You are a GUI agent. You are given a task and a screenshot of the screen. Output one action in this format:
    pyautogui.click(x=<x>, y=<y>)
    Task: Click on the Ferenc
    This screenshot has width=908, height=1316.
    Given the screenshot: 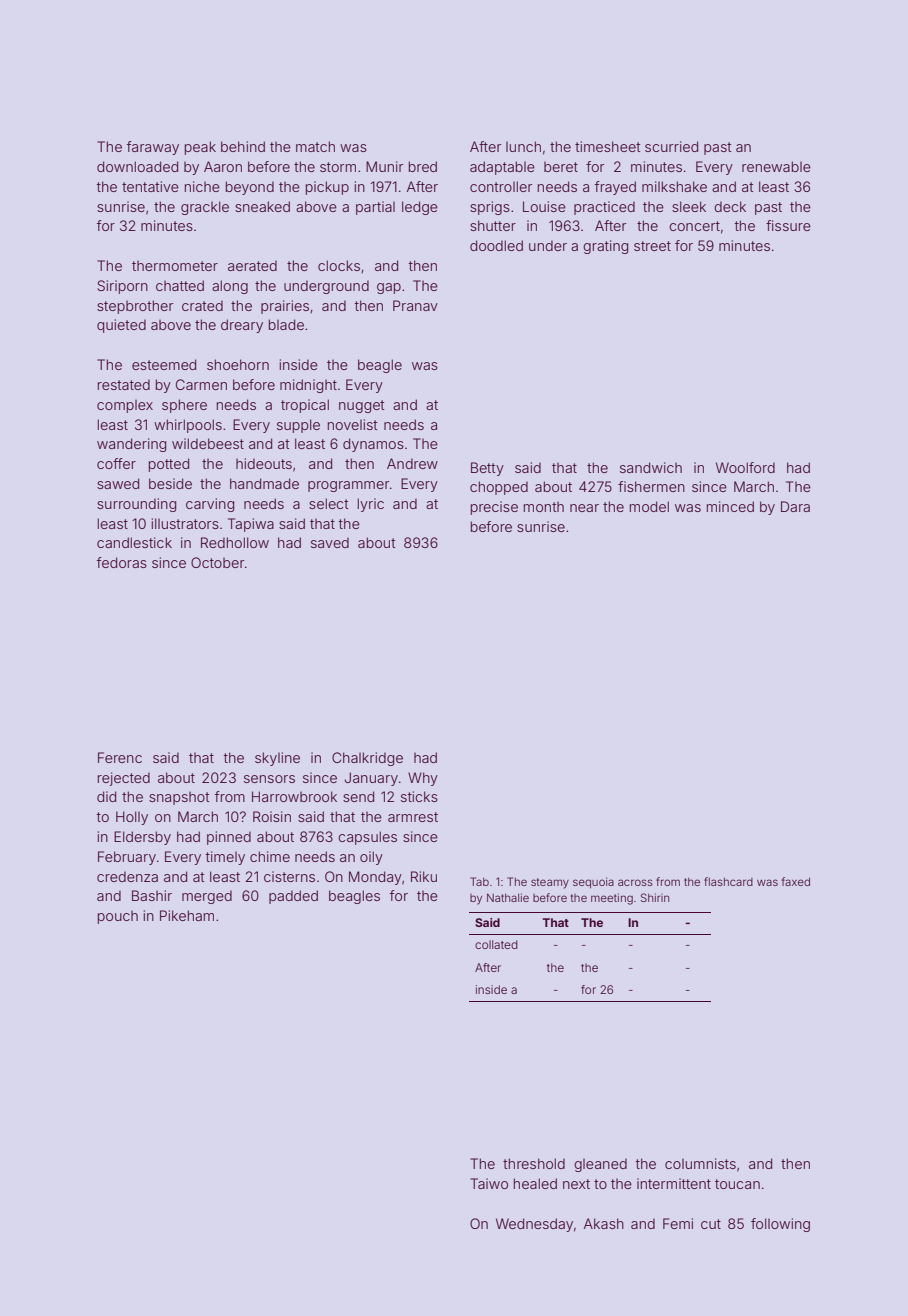 What is the action you would take?
    pyautogui.click(x=120, y=757)
